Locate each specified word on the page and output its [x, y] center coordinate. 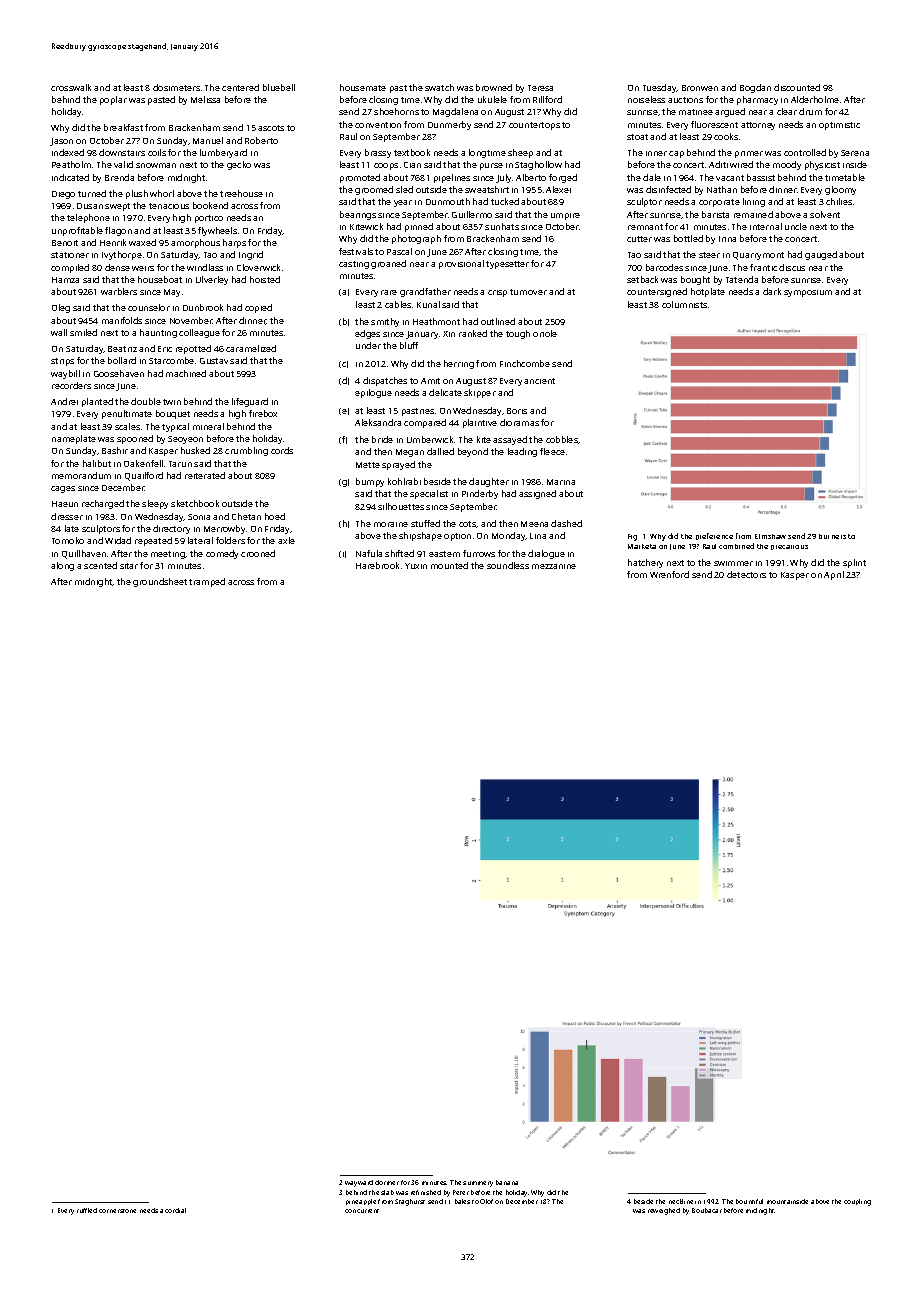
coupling [857, 1202]
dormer [387, 1182]
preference [714, 536]
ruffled [87, 1210]
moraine [391, 524]
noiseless [646, 99]
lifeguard [250, 402]
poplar [113, 100]
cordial [175, 1210]
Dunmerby [449, 125]
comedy [222, 554]
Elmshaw [770, 536]
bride [382, 439]
